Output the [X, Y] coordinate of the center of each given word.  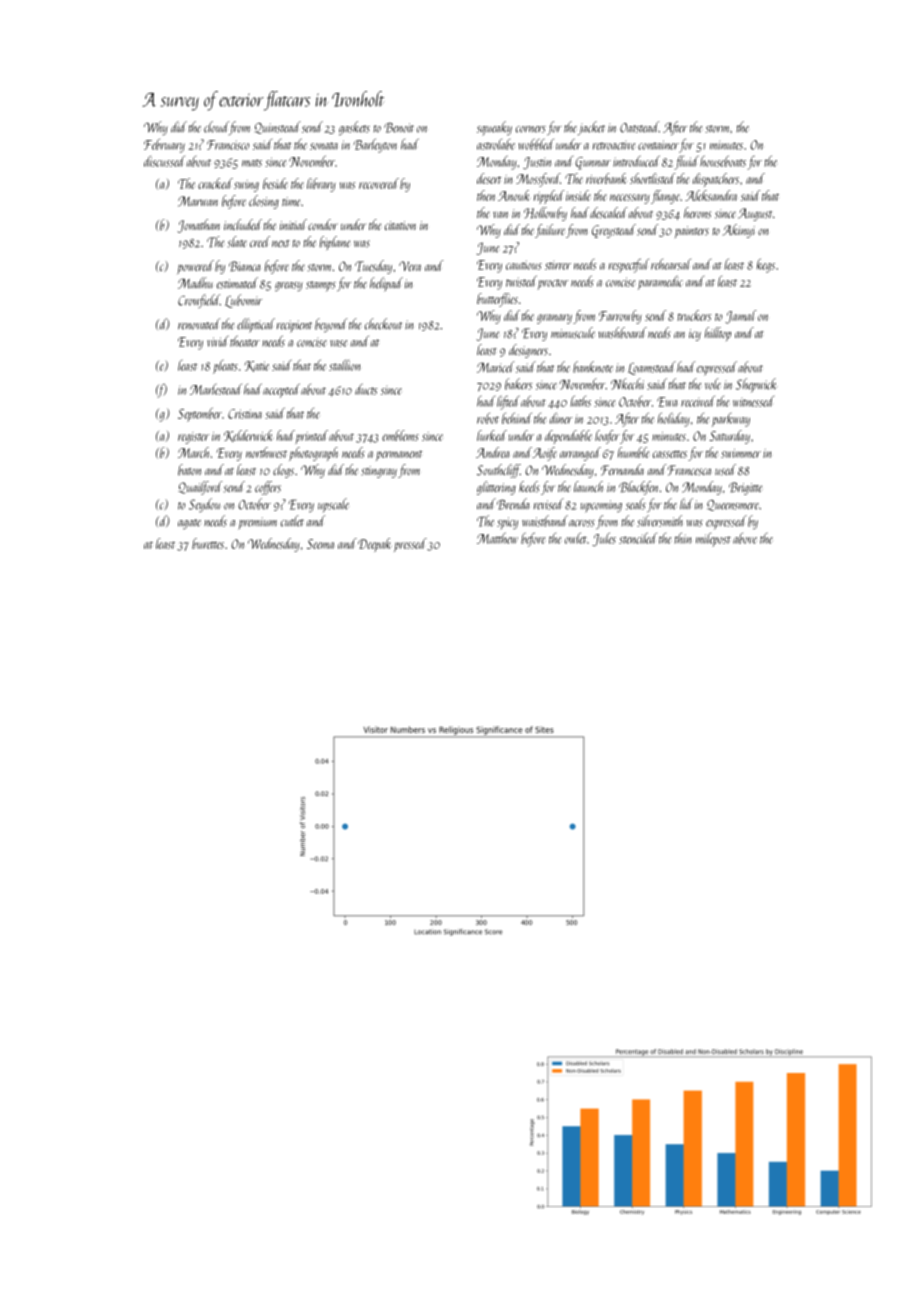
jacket [591, 128]
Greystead [614, 231]
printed [311, 437]
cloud [216, 127]
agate [189, 524]
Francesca [689, 470]
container [658, 145]
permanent [399, 455]
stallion [344, 365]
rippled [549, 197]
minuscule [573, 333]
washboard [622, 333]
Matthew [497, 538]
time [291, 201]
